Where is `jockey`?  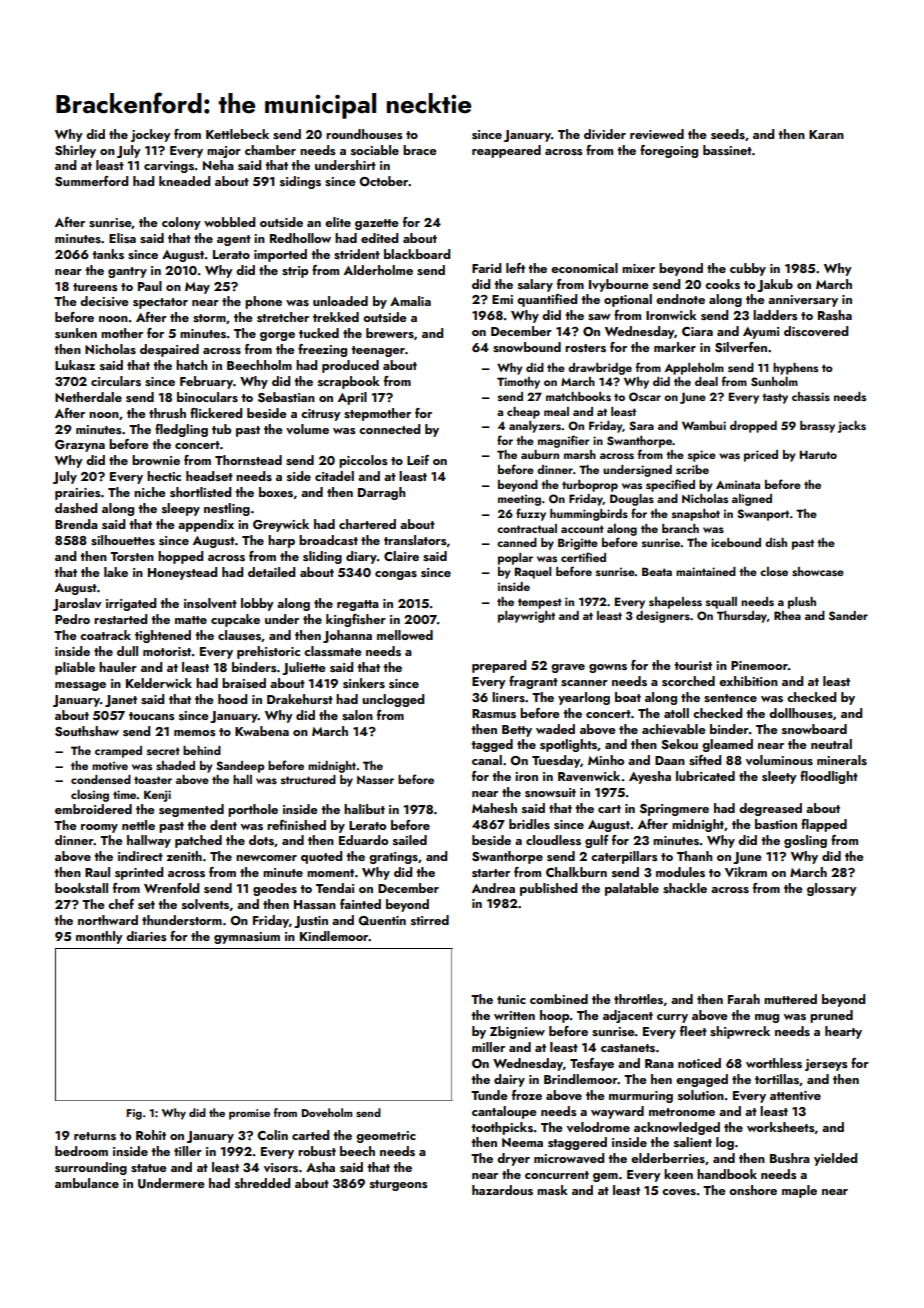
jockey is located at coordinates (151, 135).
